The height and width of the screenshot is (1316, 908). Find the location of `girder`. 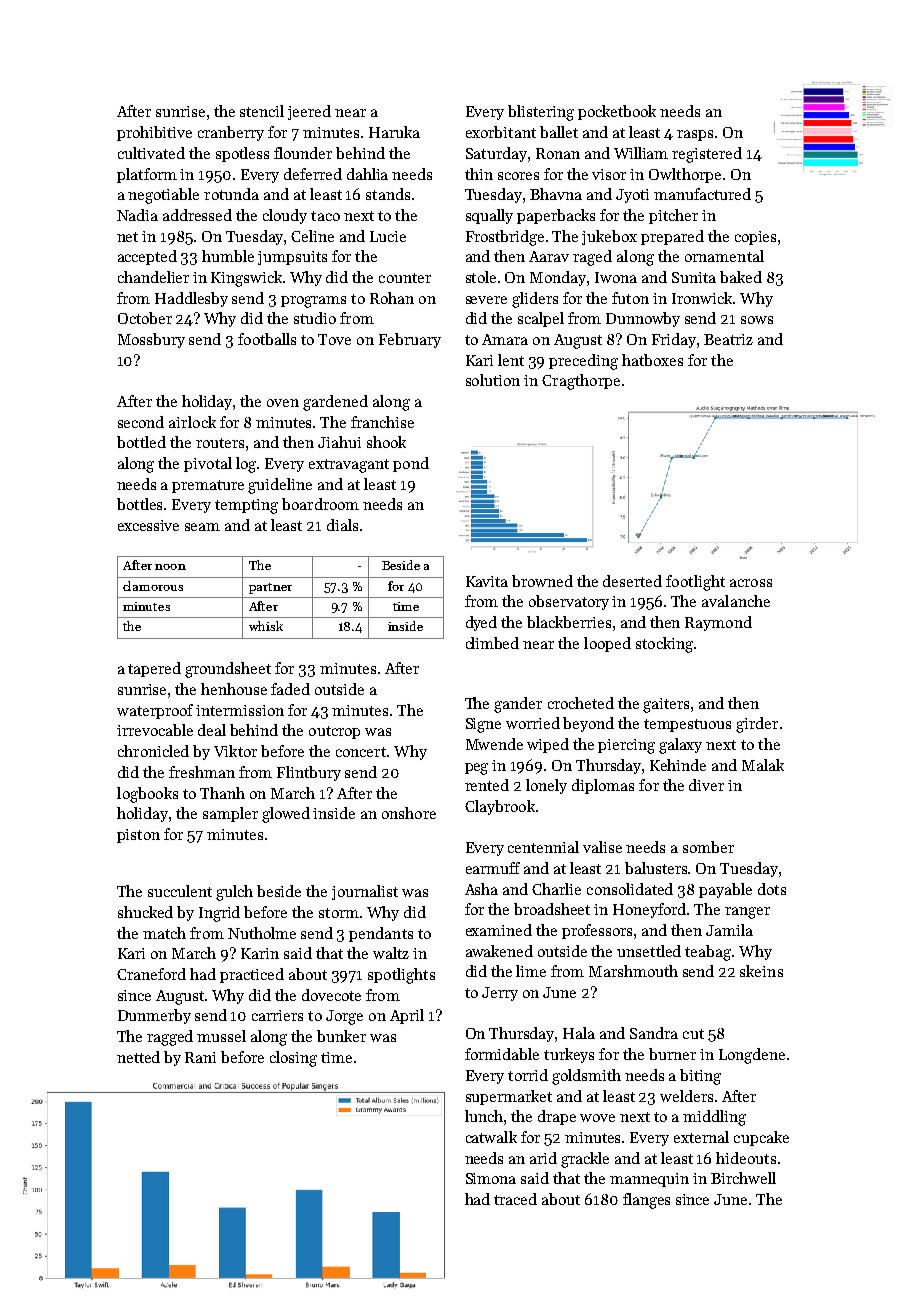

girder is located at coordinates (757, 725).
